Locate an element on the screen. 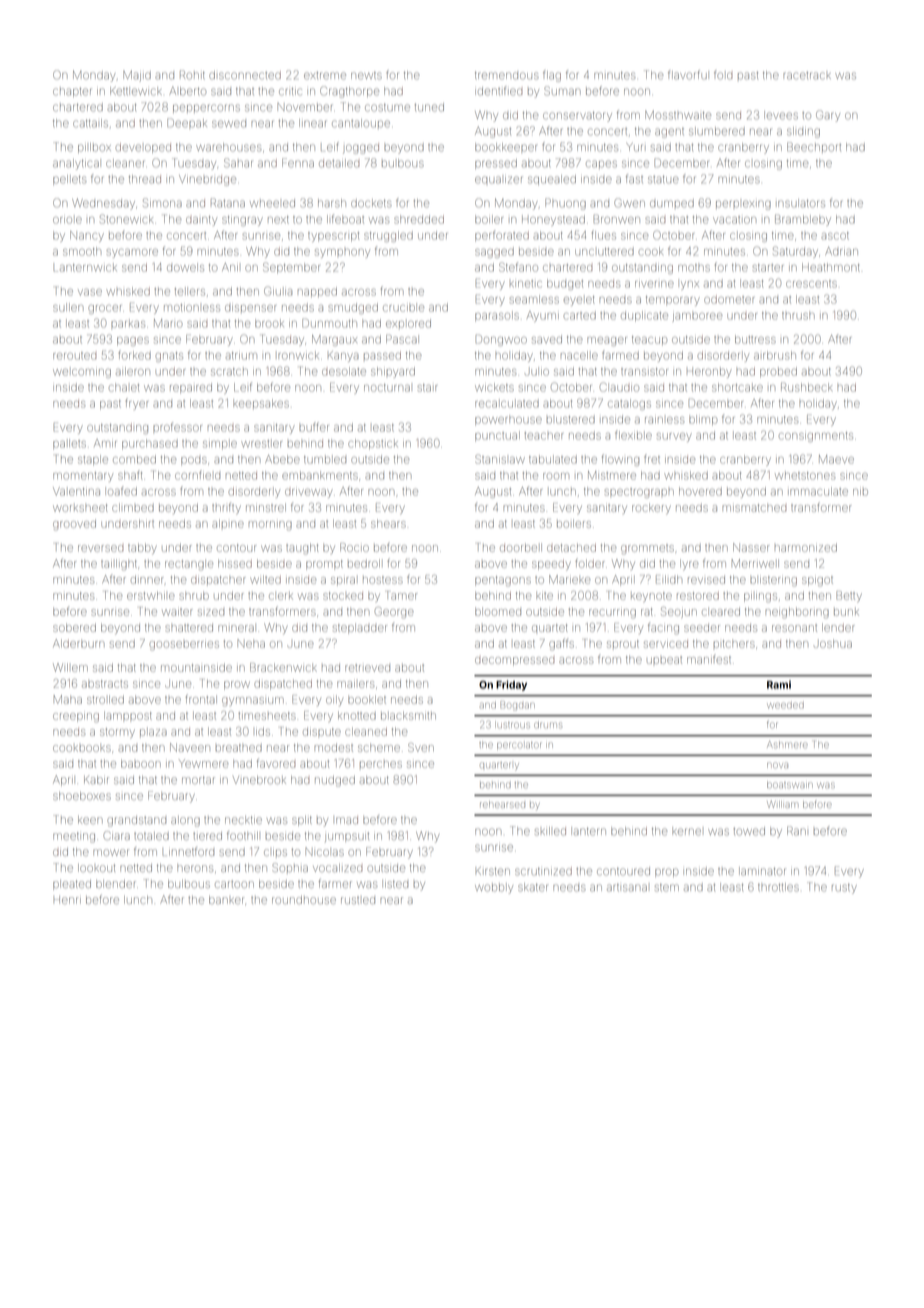 The height and width of the screenshot is (1308, 924). chapter is located at coordinates (72, 92).
